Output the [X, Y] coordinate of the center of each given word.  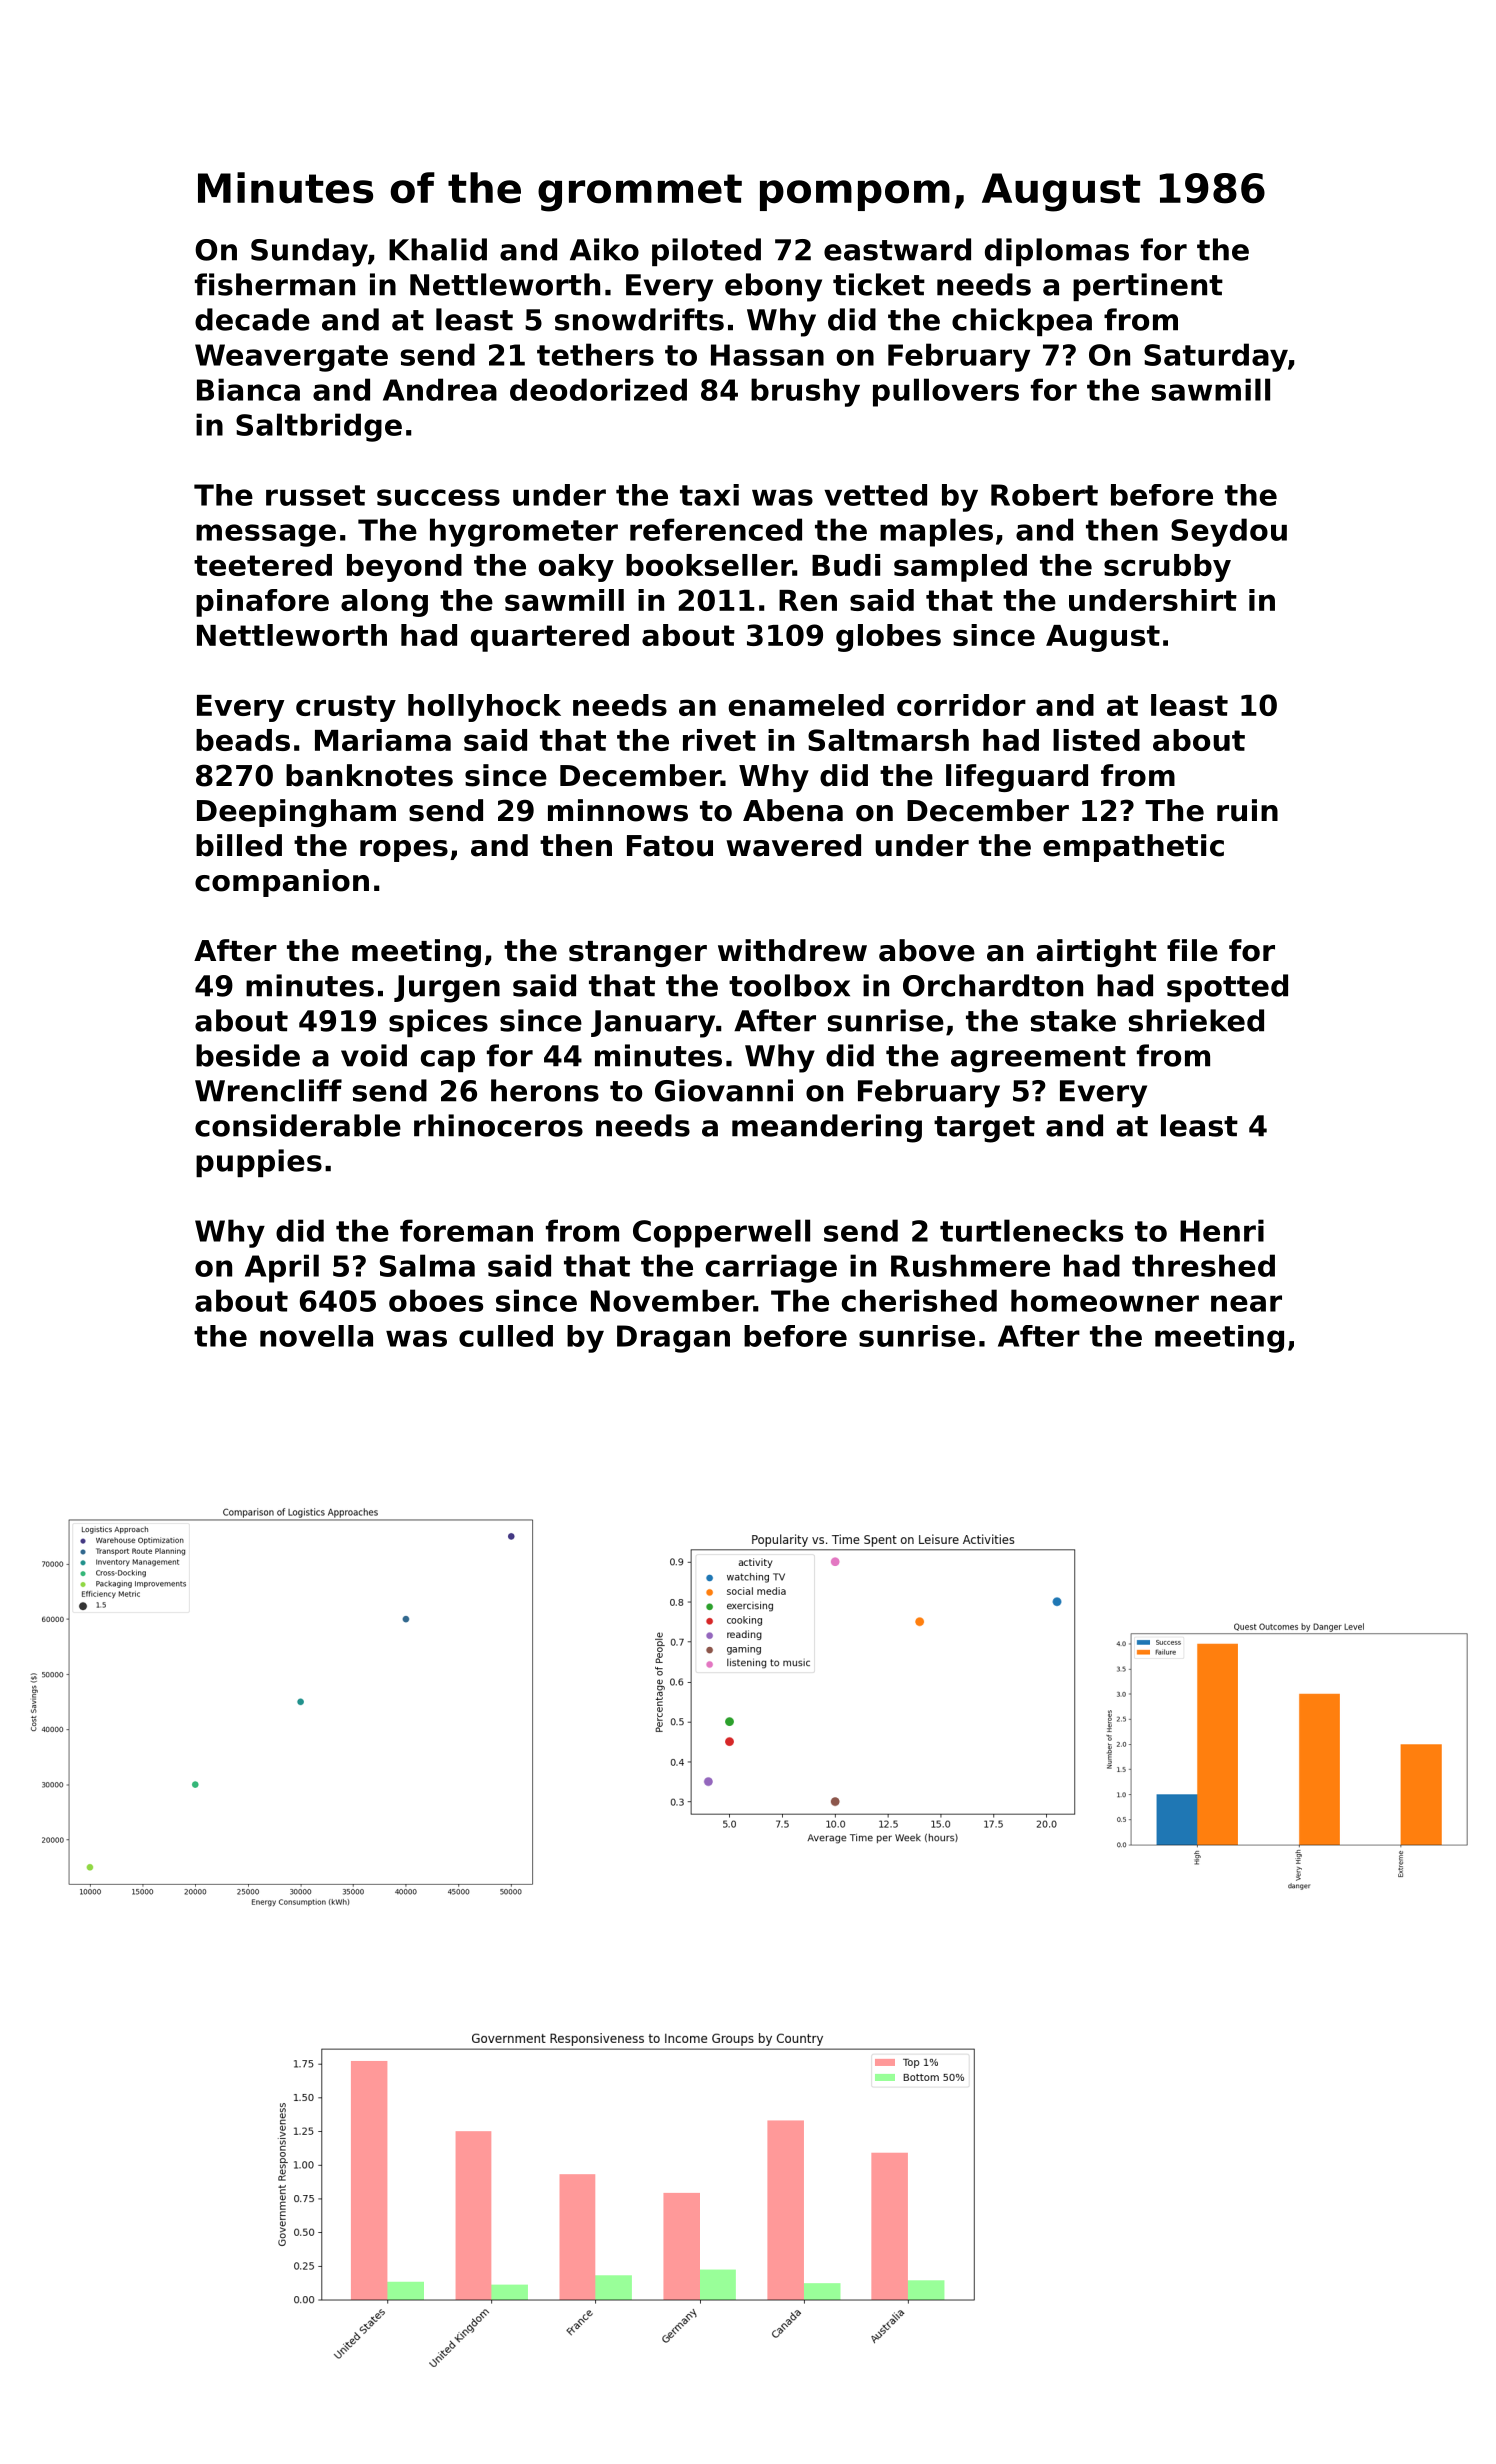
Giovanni [724, 1090]
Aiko [604, 249]
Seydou [1229, 532]
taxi [709, 495]
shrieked [1196, 1020]
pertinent [1148, 287]
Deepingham [296, 813]
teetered [263, 565]
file [1192, 950]
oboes [436, 1300]
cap [448, 1061]
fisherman [275, 284]
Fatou [670, 846]
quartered [550, 638]
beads [243, 740]
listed [1096, 740]
